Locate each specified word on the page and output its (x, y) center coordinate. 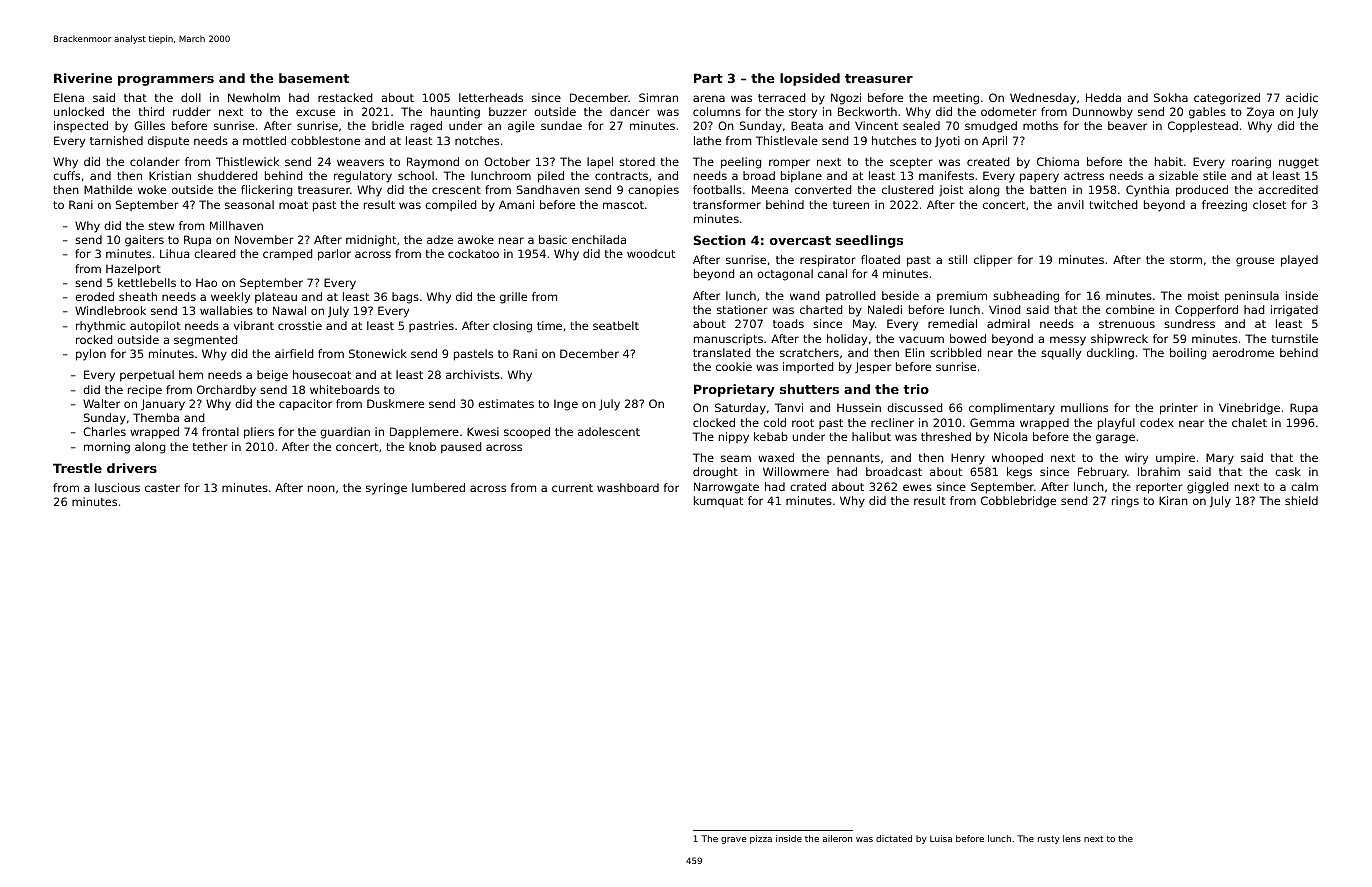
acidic (1302, 97)
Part (708, 78)
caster (162, 488)
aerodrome (1243, 352)
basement (314, 78)
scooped (527, 432)
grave (733, 840)
